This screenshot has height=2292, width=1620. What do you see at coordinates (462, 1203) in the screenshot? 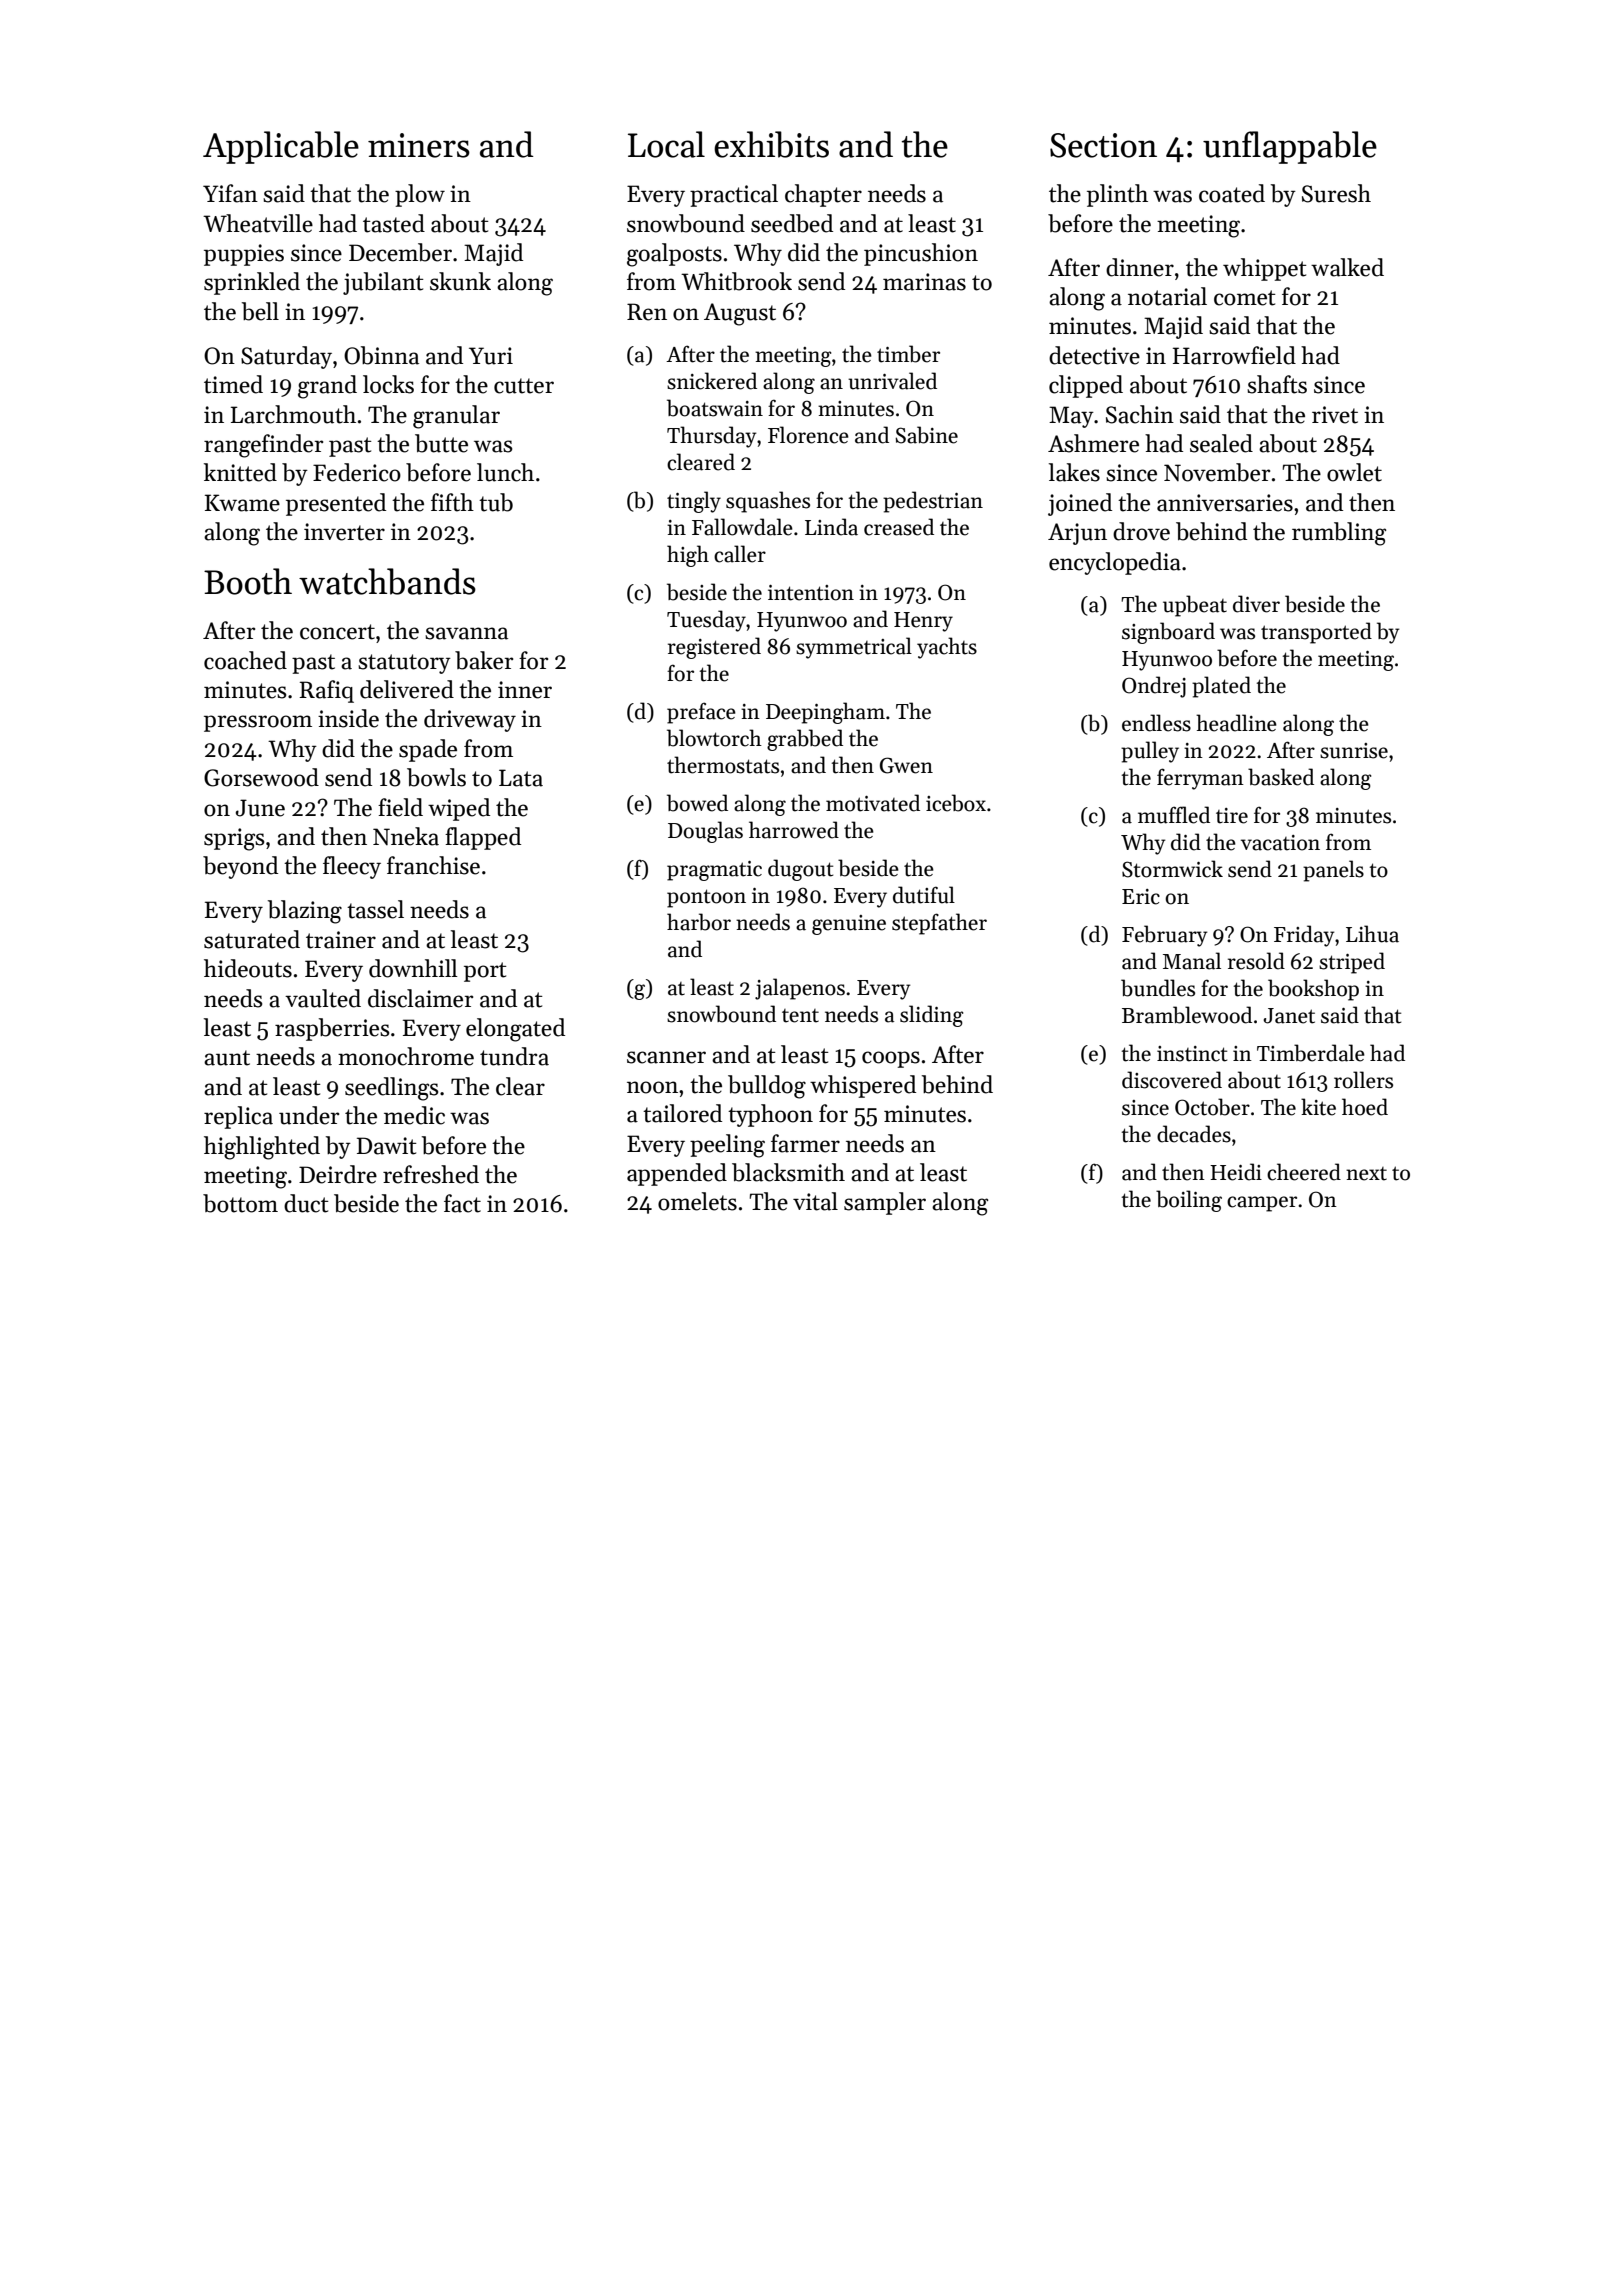
I see `fact` at bounding box center [462, 1203].
